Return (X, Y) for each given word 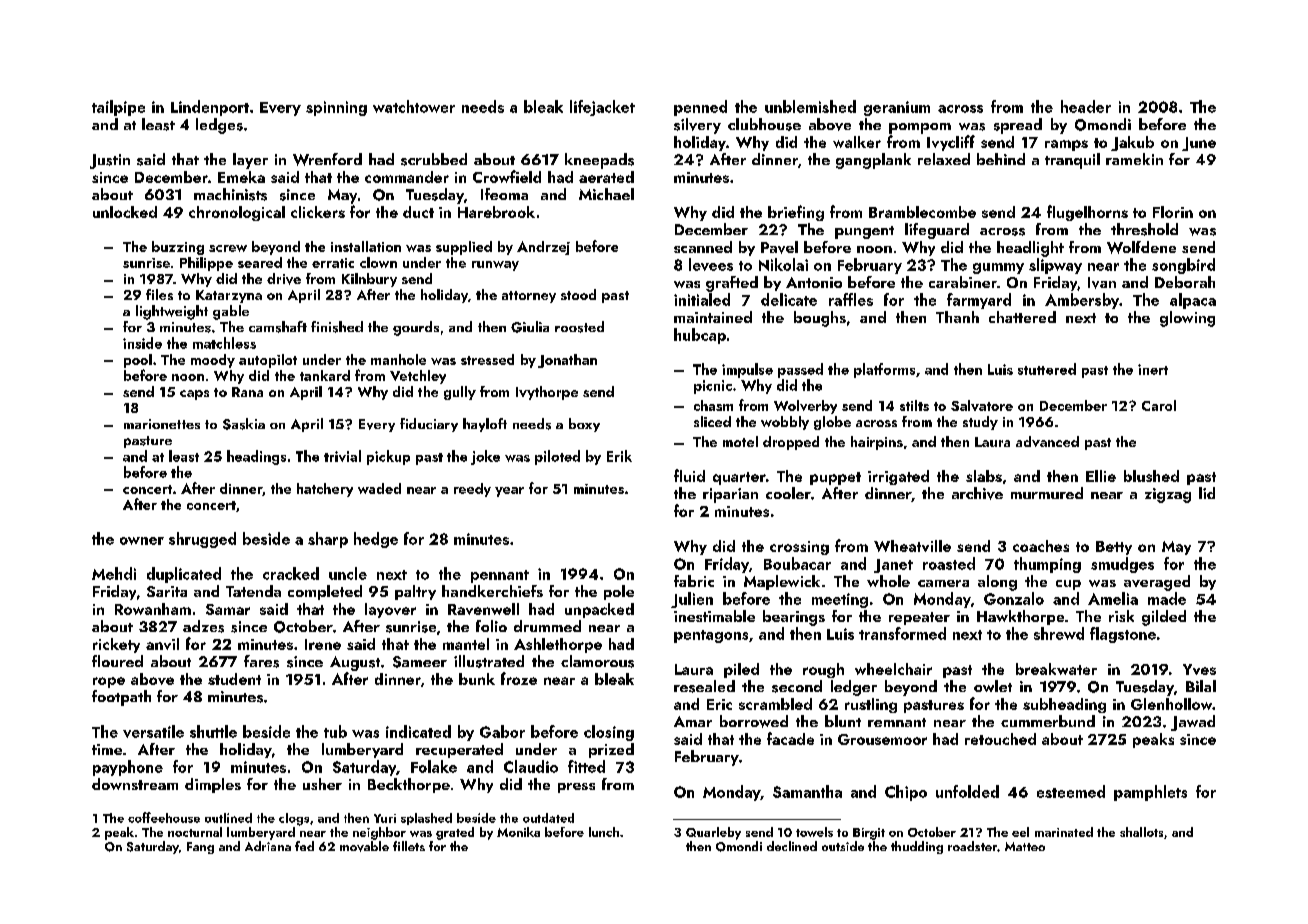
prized (611, 750)
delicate (789, 299)
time (107, 749)
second (797, 686)
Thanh (957, 317)
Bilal (1201, 686)
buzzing (178, 248)
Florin (1173, 212)
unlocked (125, 212)
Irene (323, 644)
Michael (606, 194)
